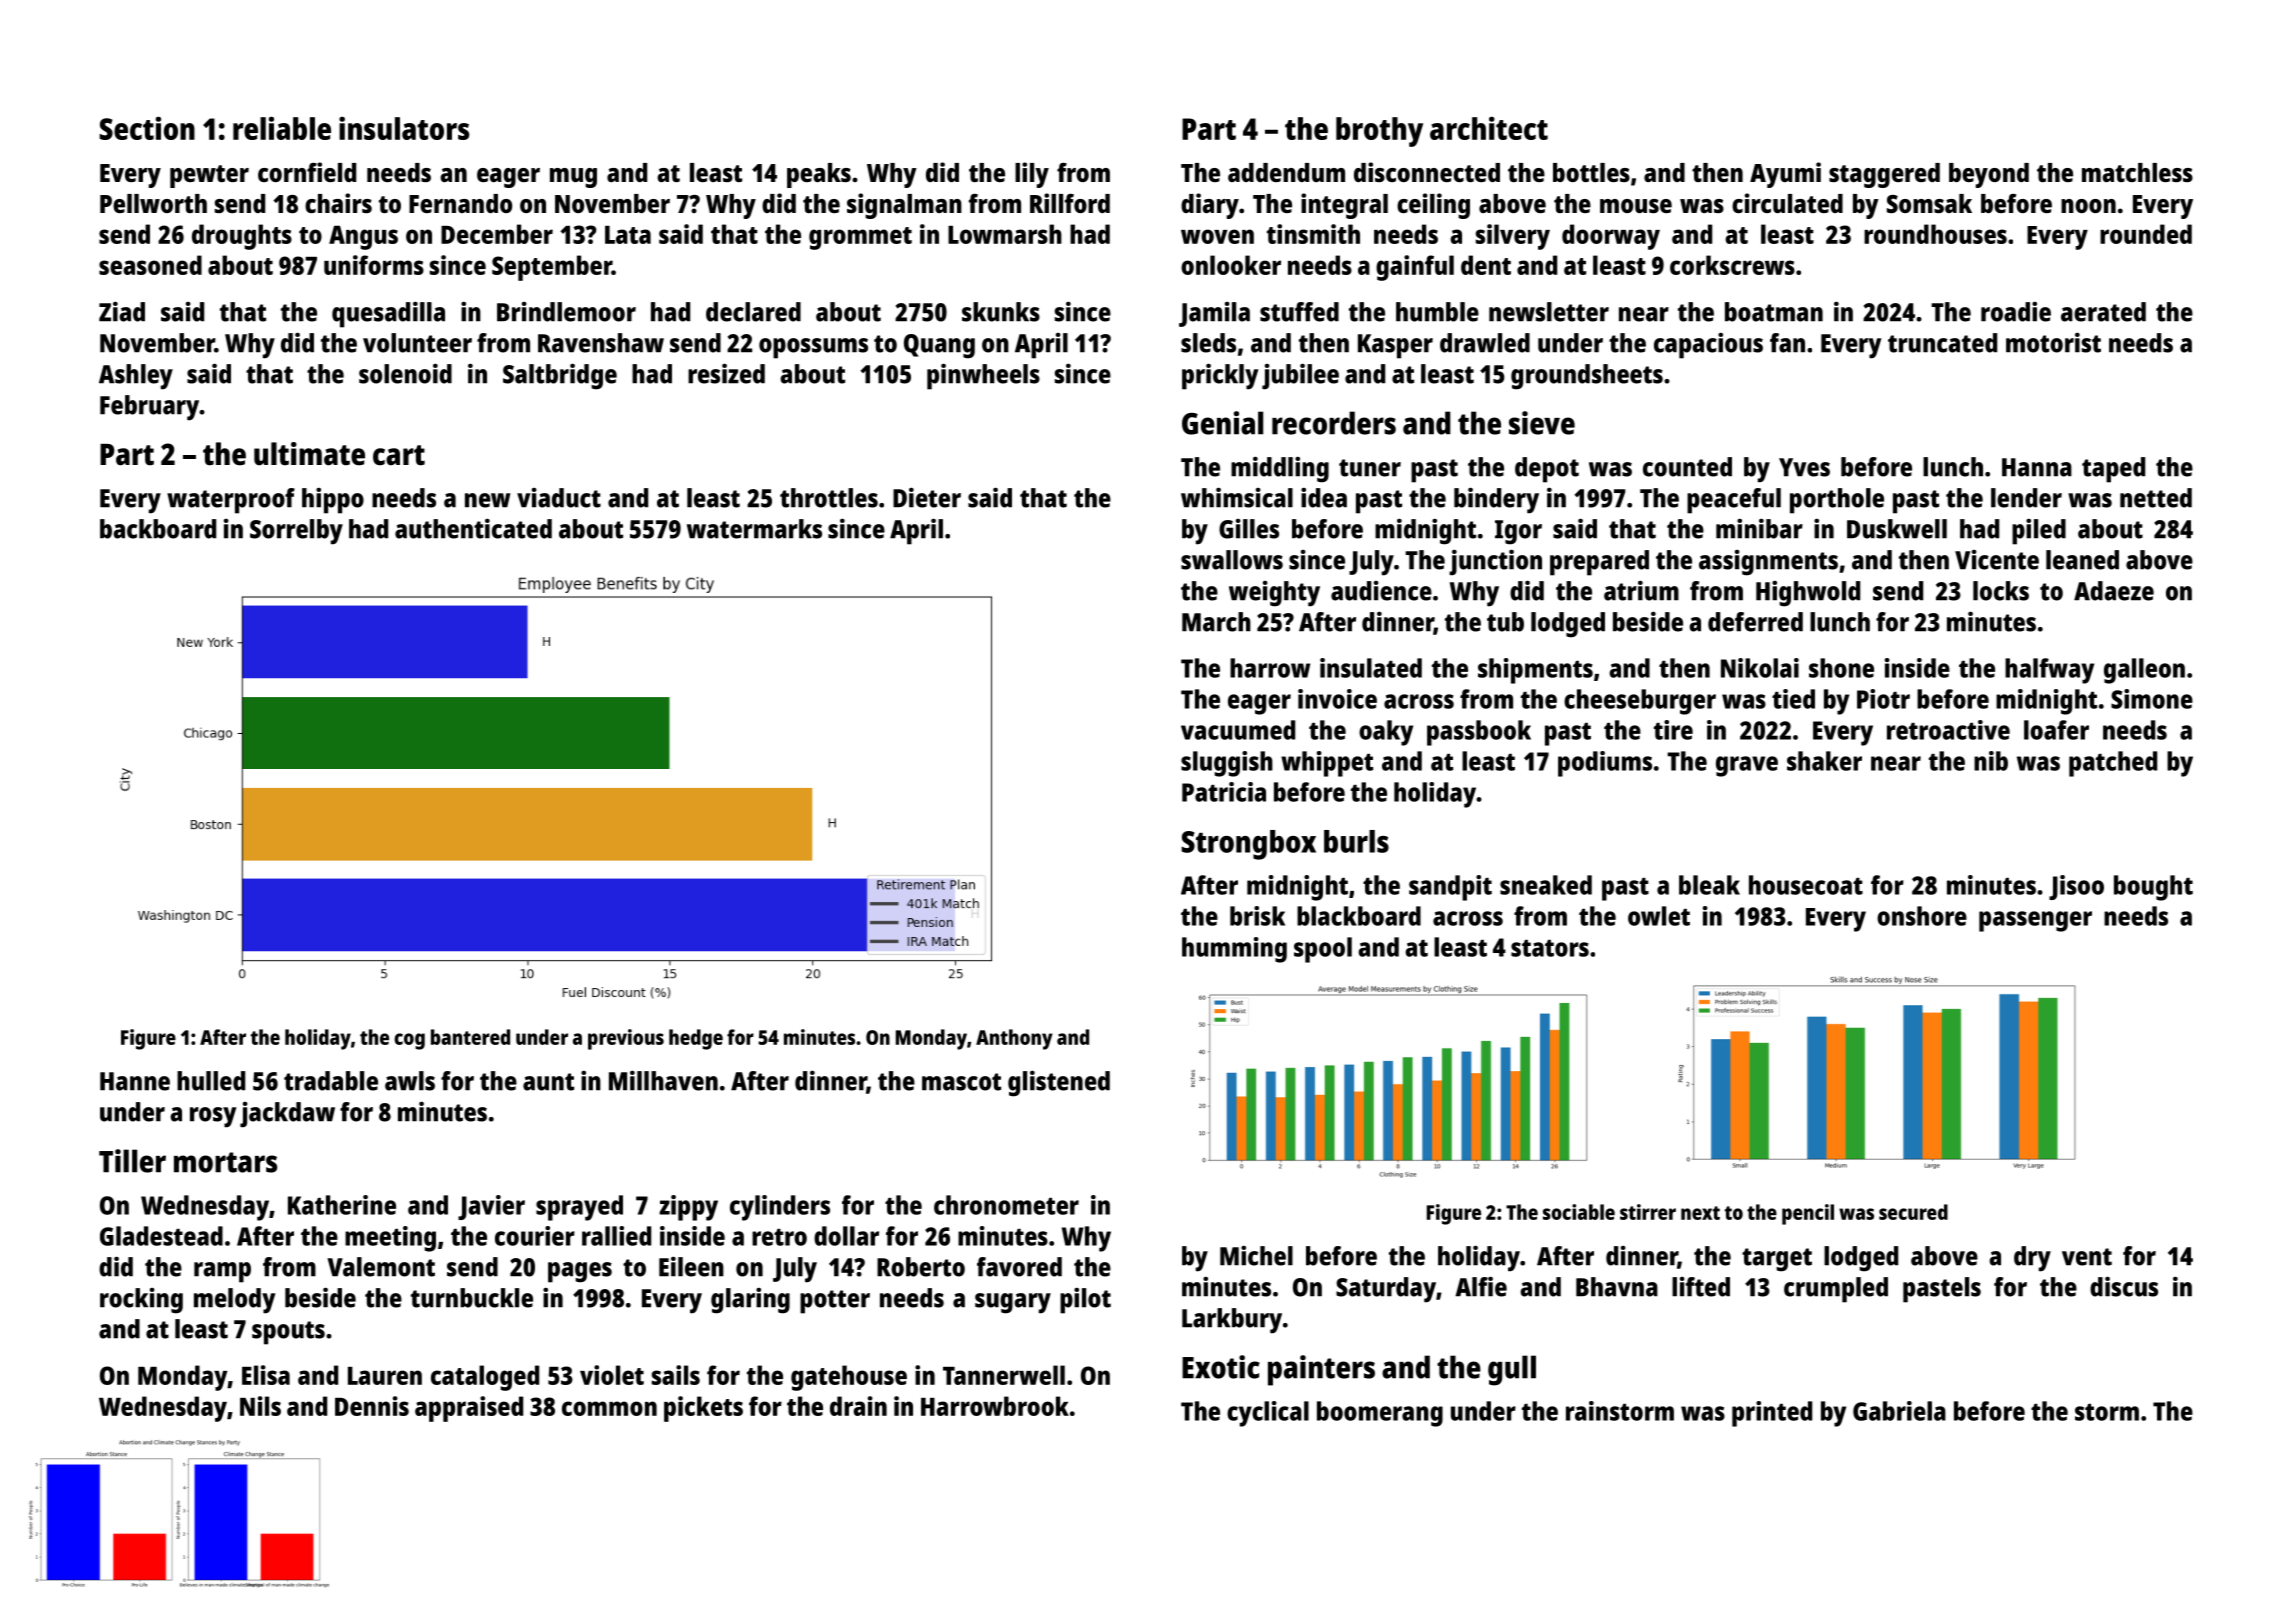 The width and height of the screenshot is (2292, 1620). Describe the element at coordinates (1518, 532) in the screenshot. I see `Igor` at that location.
